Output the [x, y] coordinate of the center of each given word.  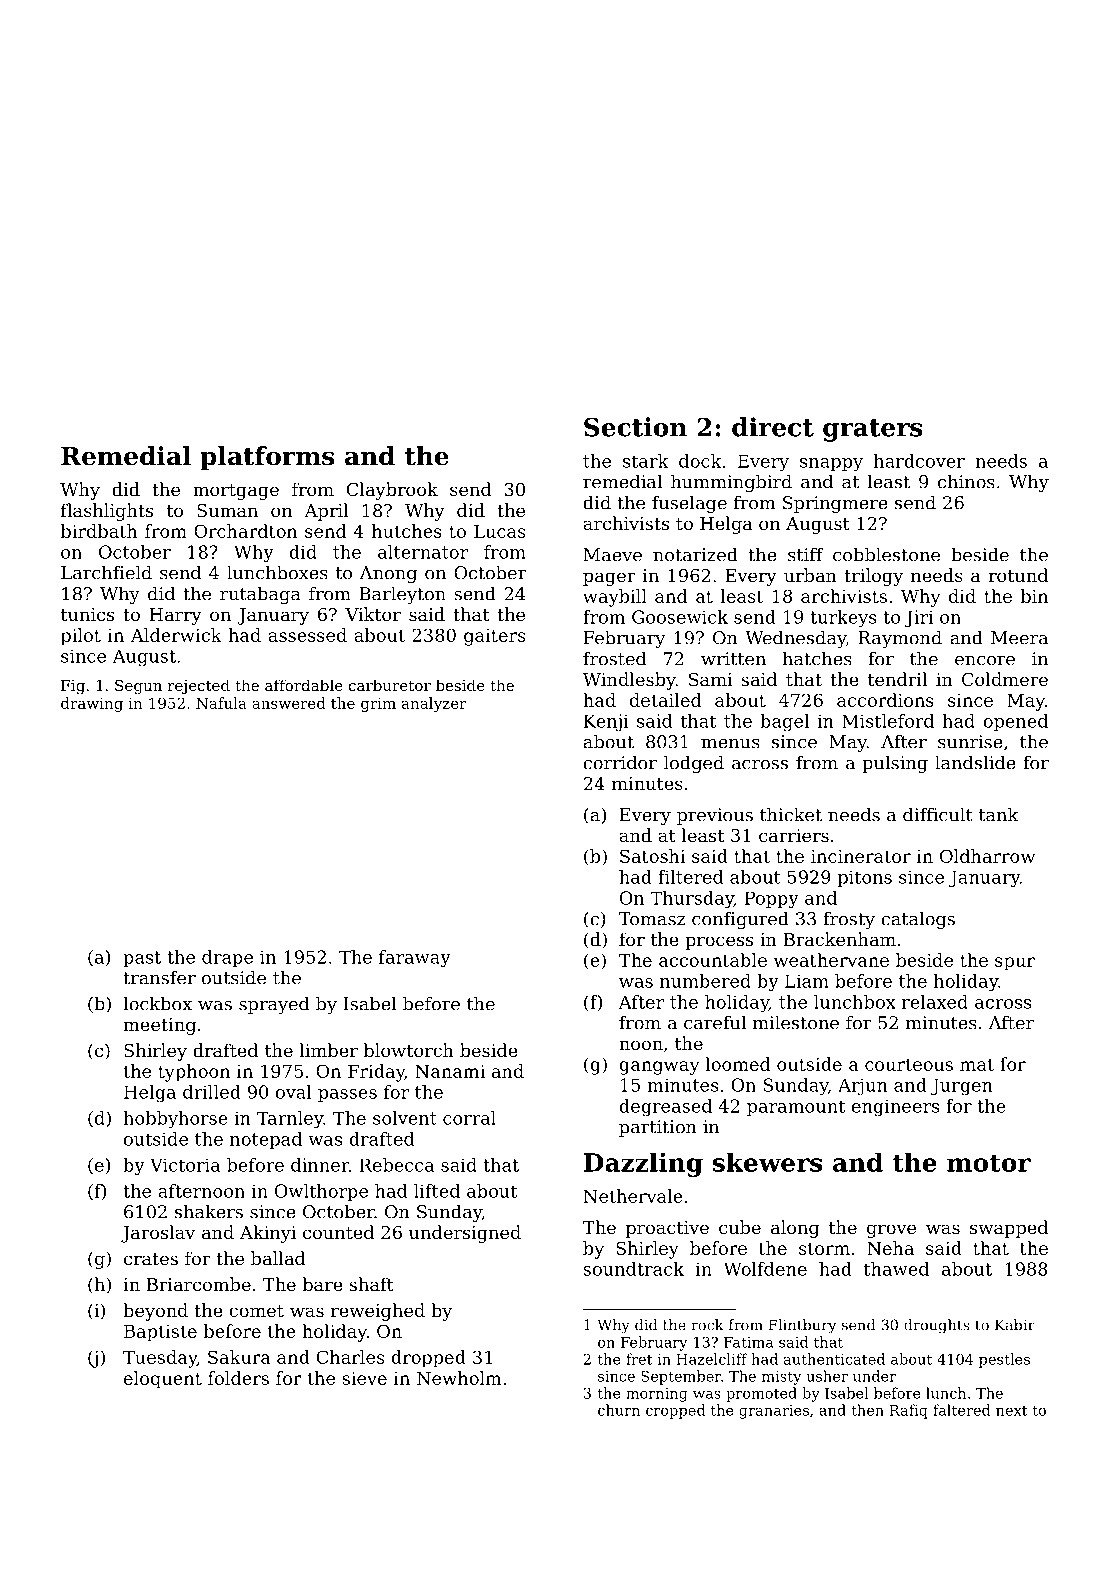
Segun [138, 687]
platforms [267, 458]
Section [635, 427]
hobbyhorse [175, 1120]
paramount [796, 1108]
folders [238, 1378]
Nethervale [633, 1196]
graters [872, 430]
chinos [966, 481]
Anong [388, 574]
